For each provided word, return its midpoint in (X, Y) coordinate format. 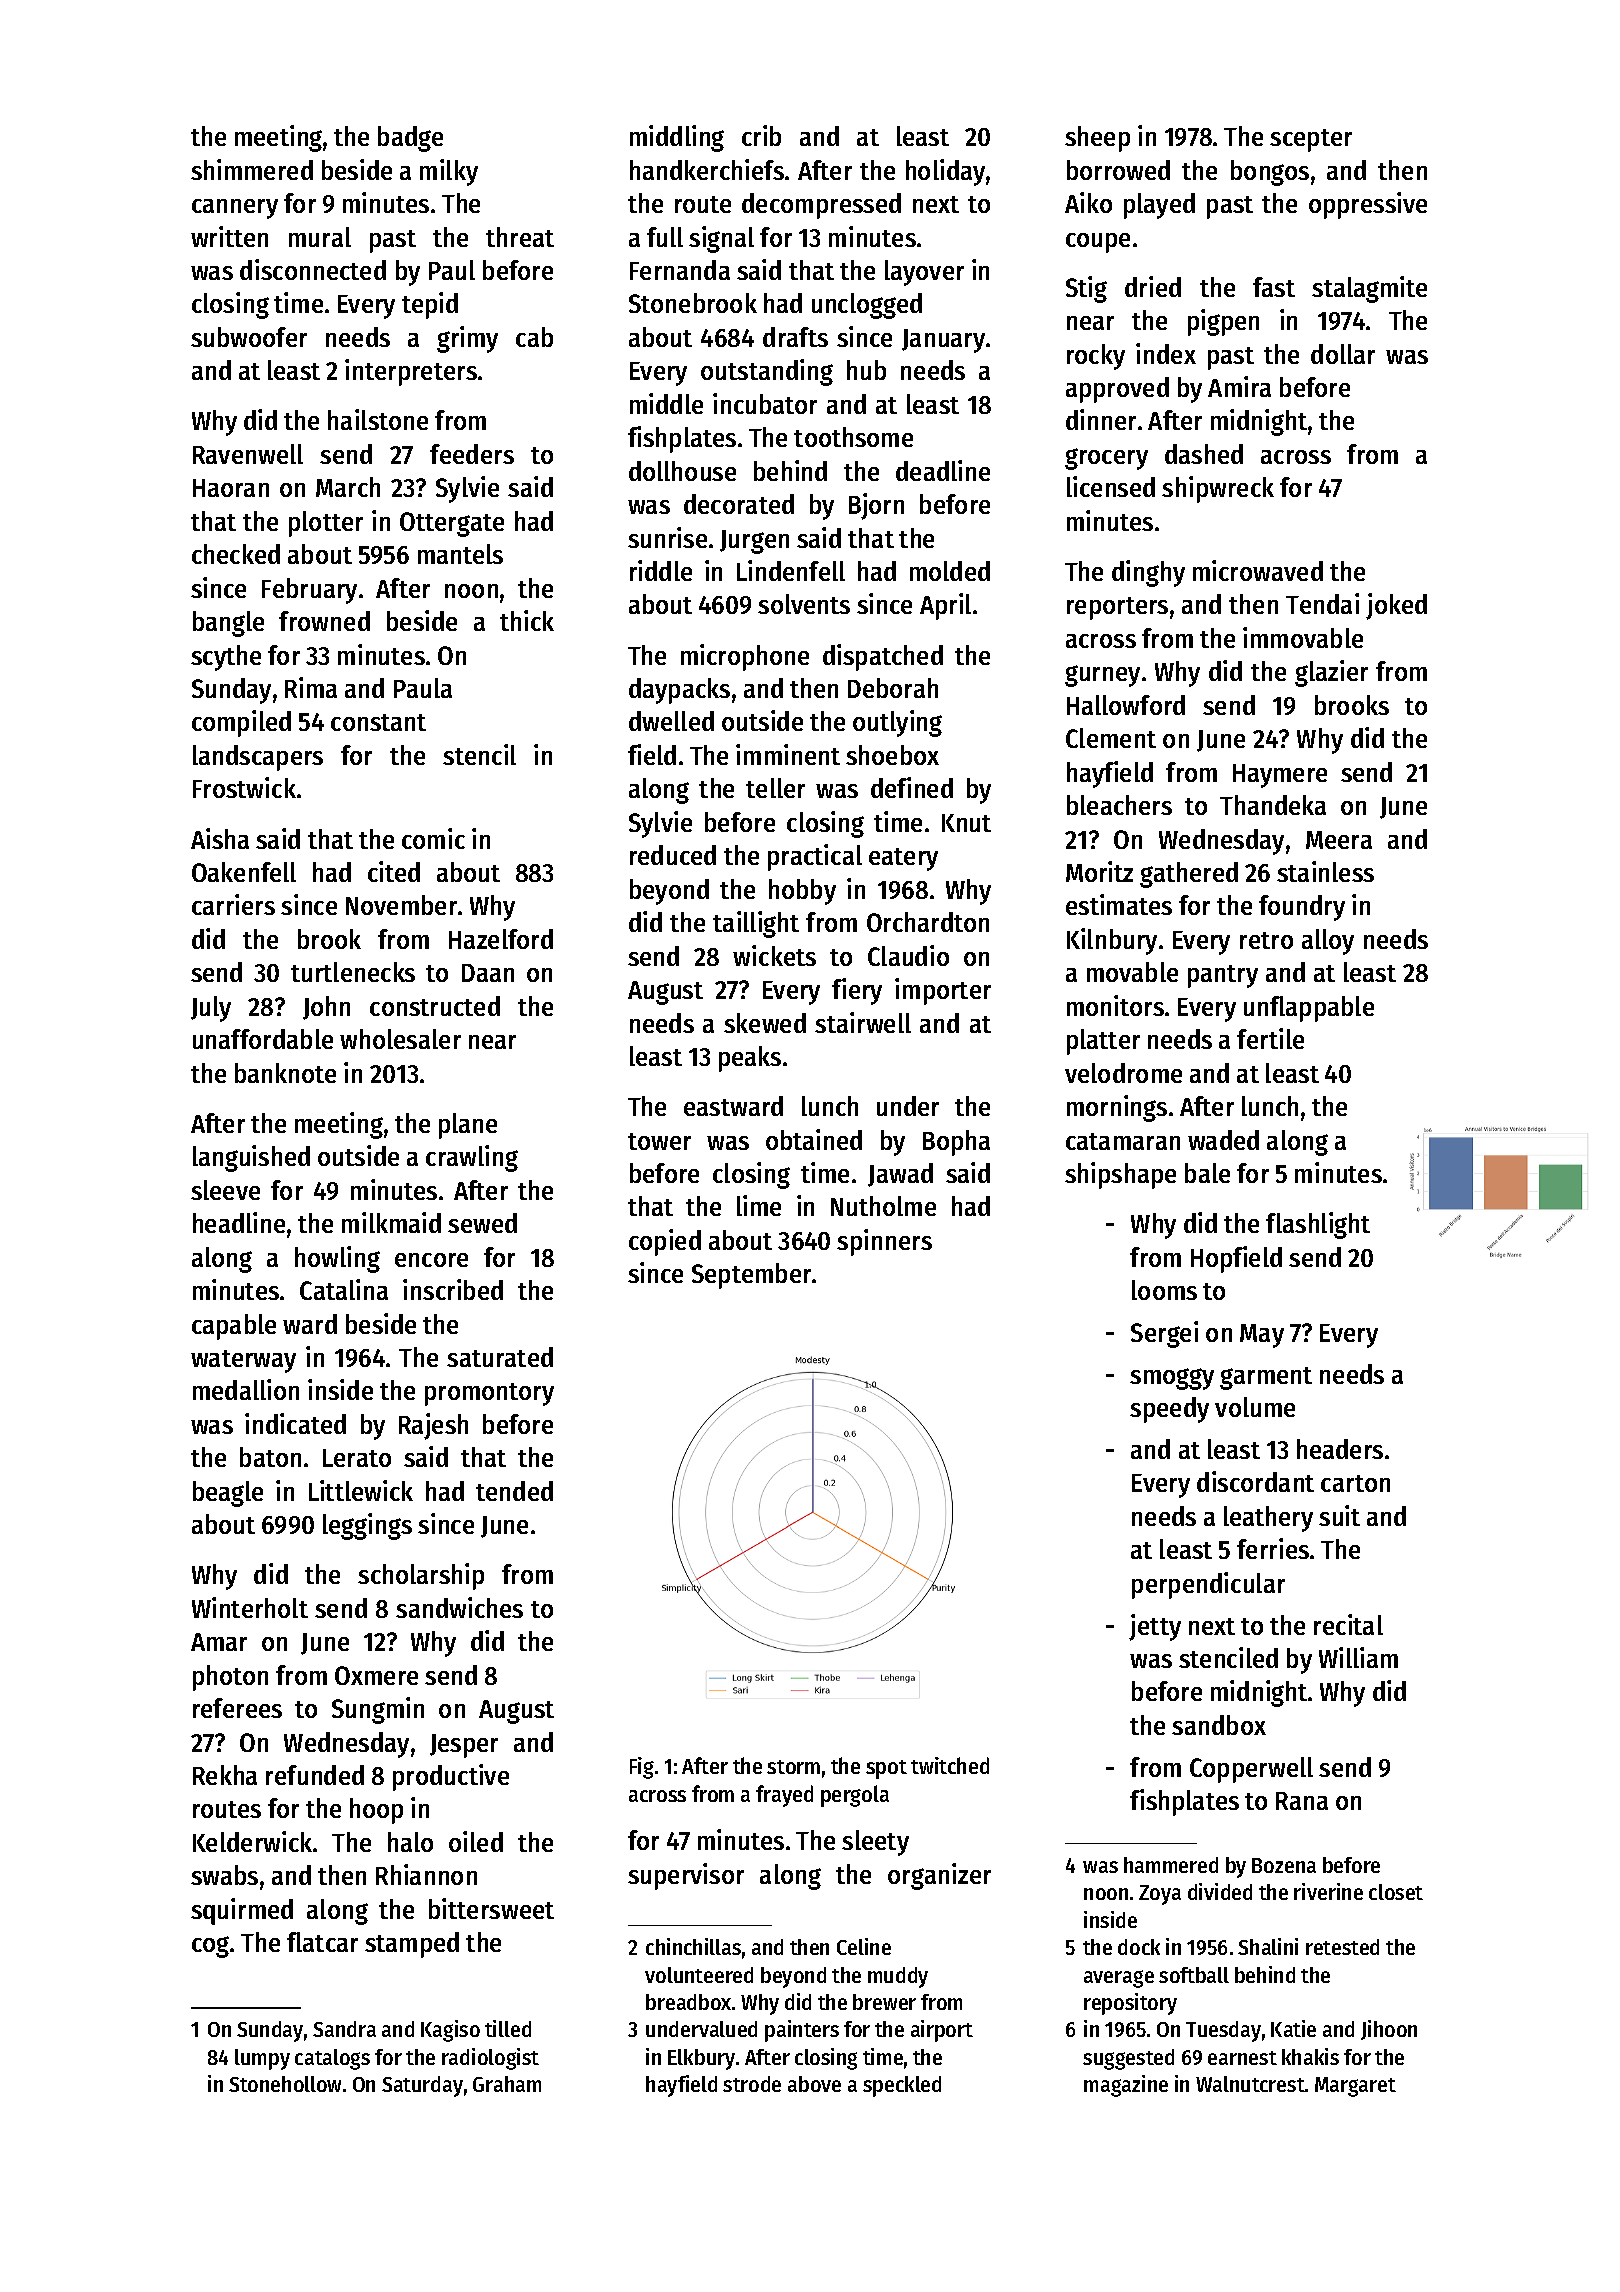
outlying (897, 723)
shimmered (252, 169)
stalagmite (1369, 289)
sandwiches (459, 1607)
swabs (224, 1875)
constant (378, 722)
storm (793, 1767)
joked (1396, 606)
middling (677, 138)
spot (886, 1769)
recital (1348, 1624)
